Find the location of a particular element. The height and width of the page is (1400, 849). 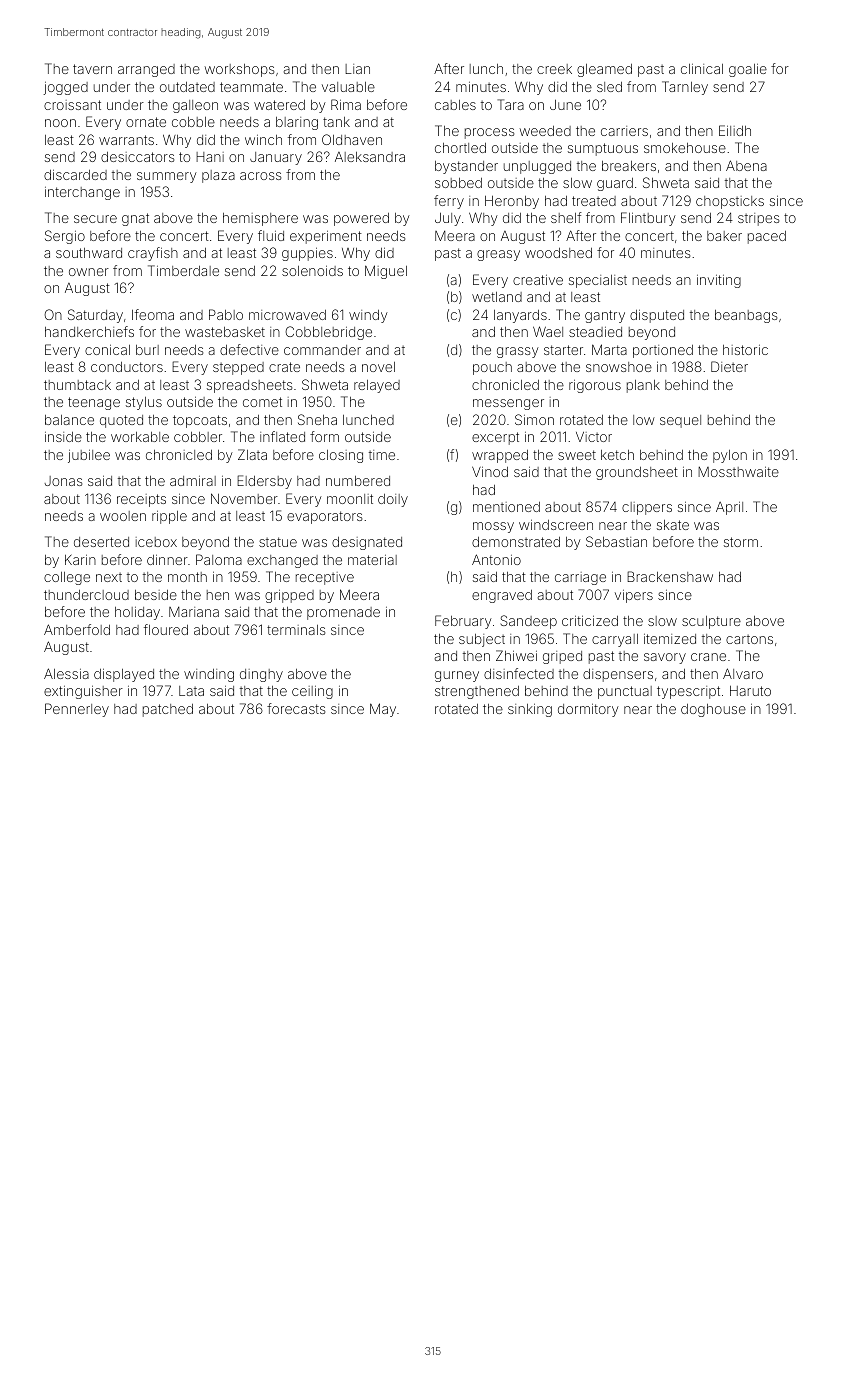

Karin is located at coordinates (80, 559).
